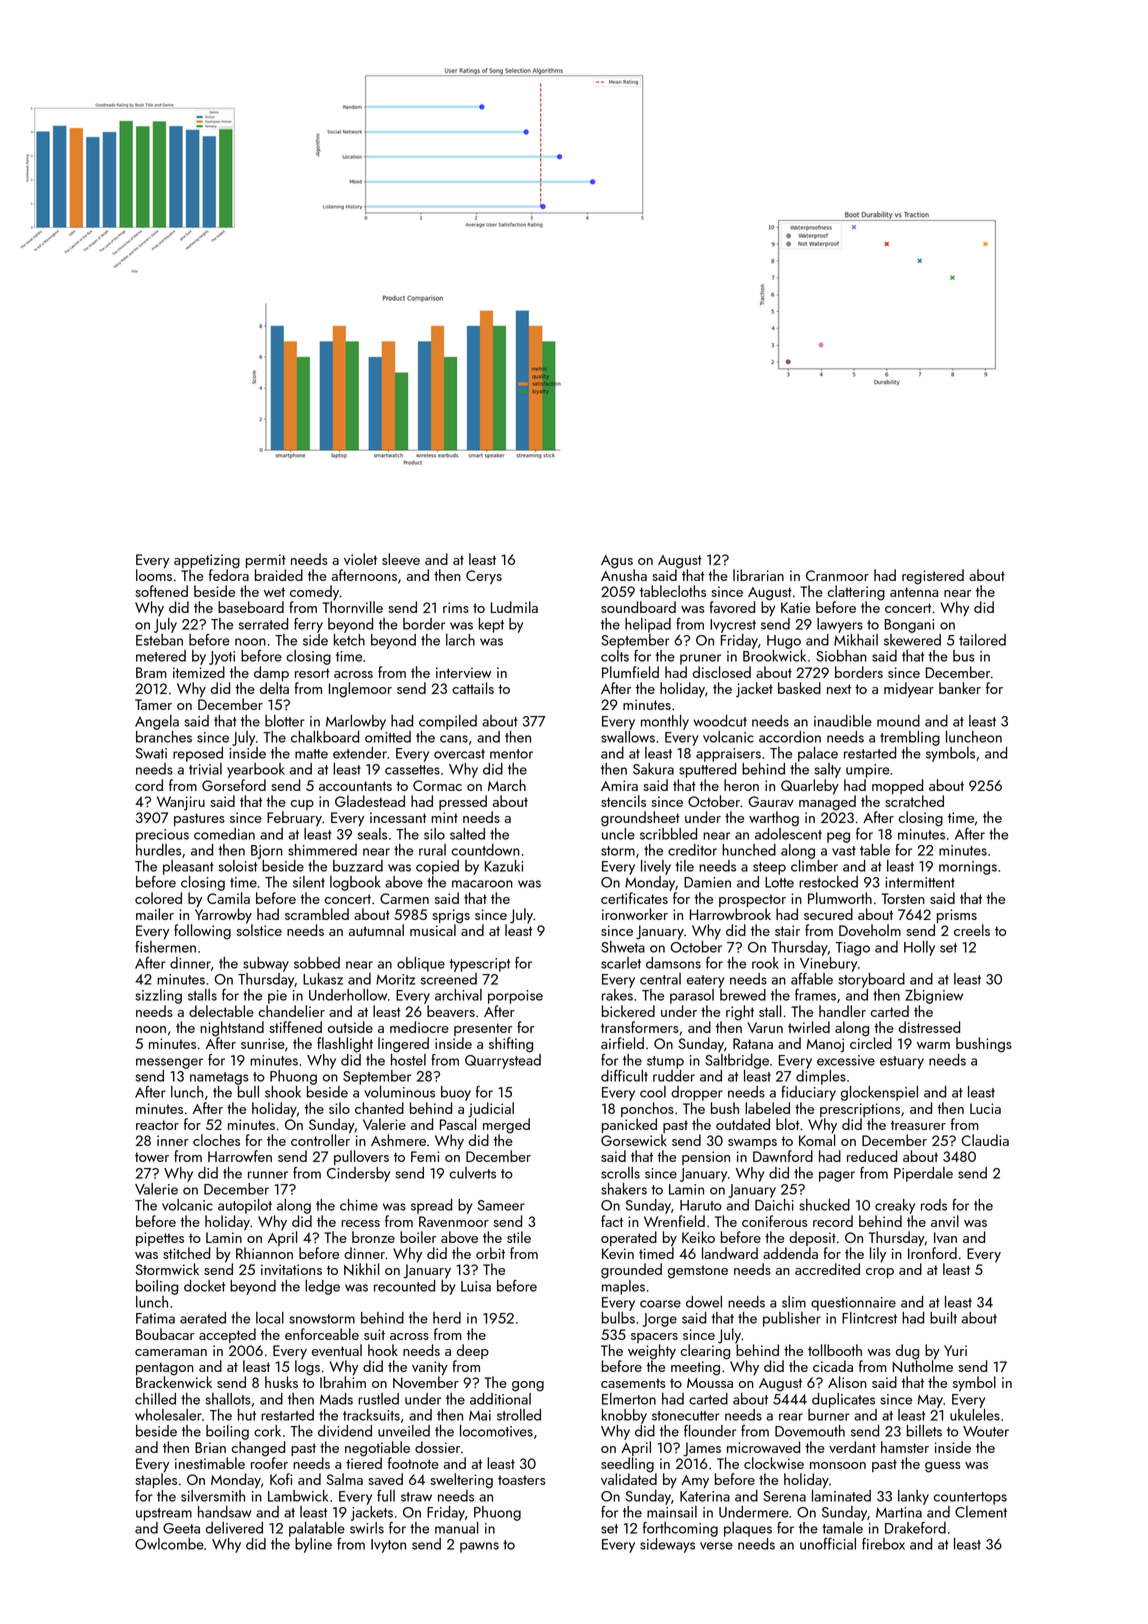 This image has height=1624, width=1148. What do you see at coordinates (281, 1479) in the image?
I see `Kofi` at bounding box center [281, 1479].
